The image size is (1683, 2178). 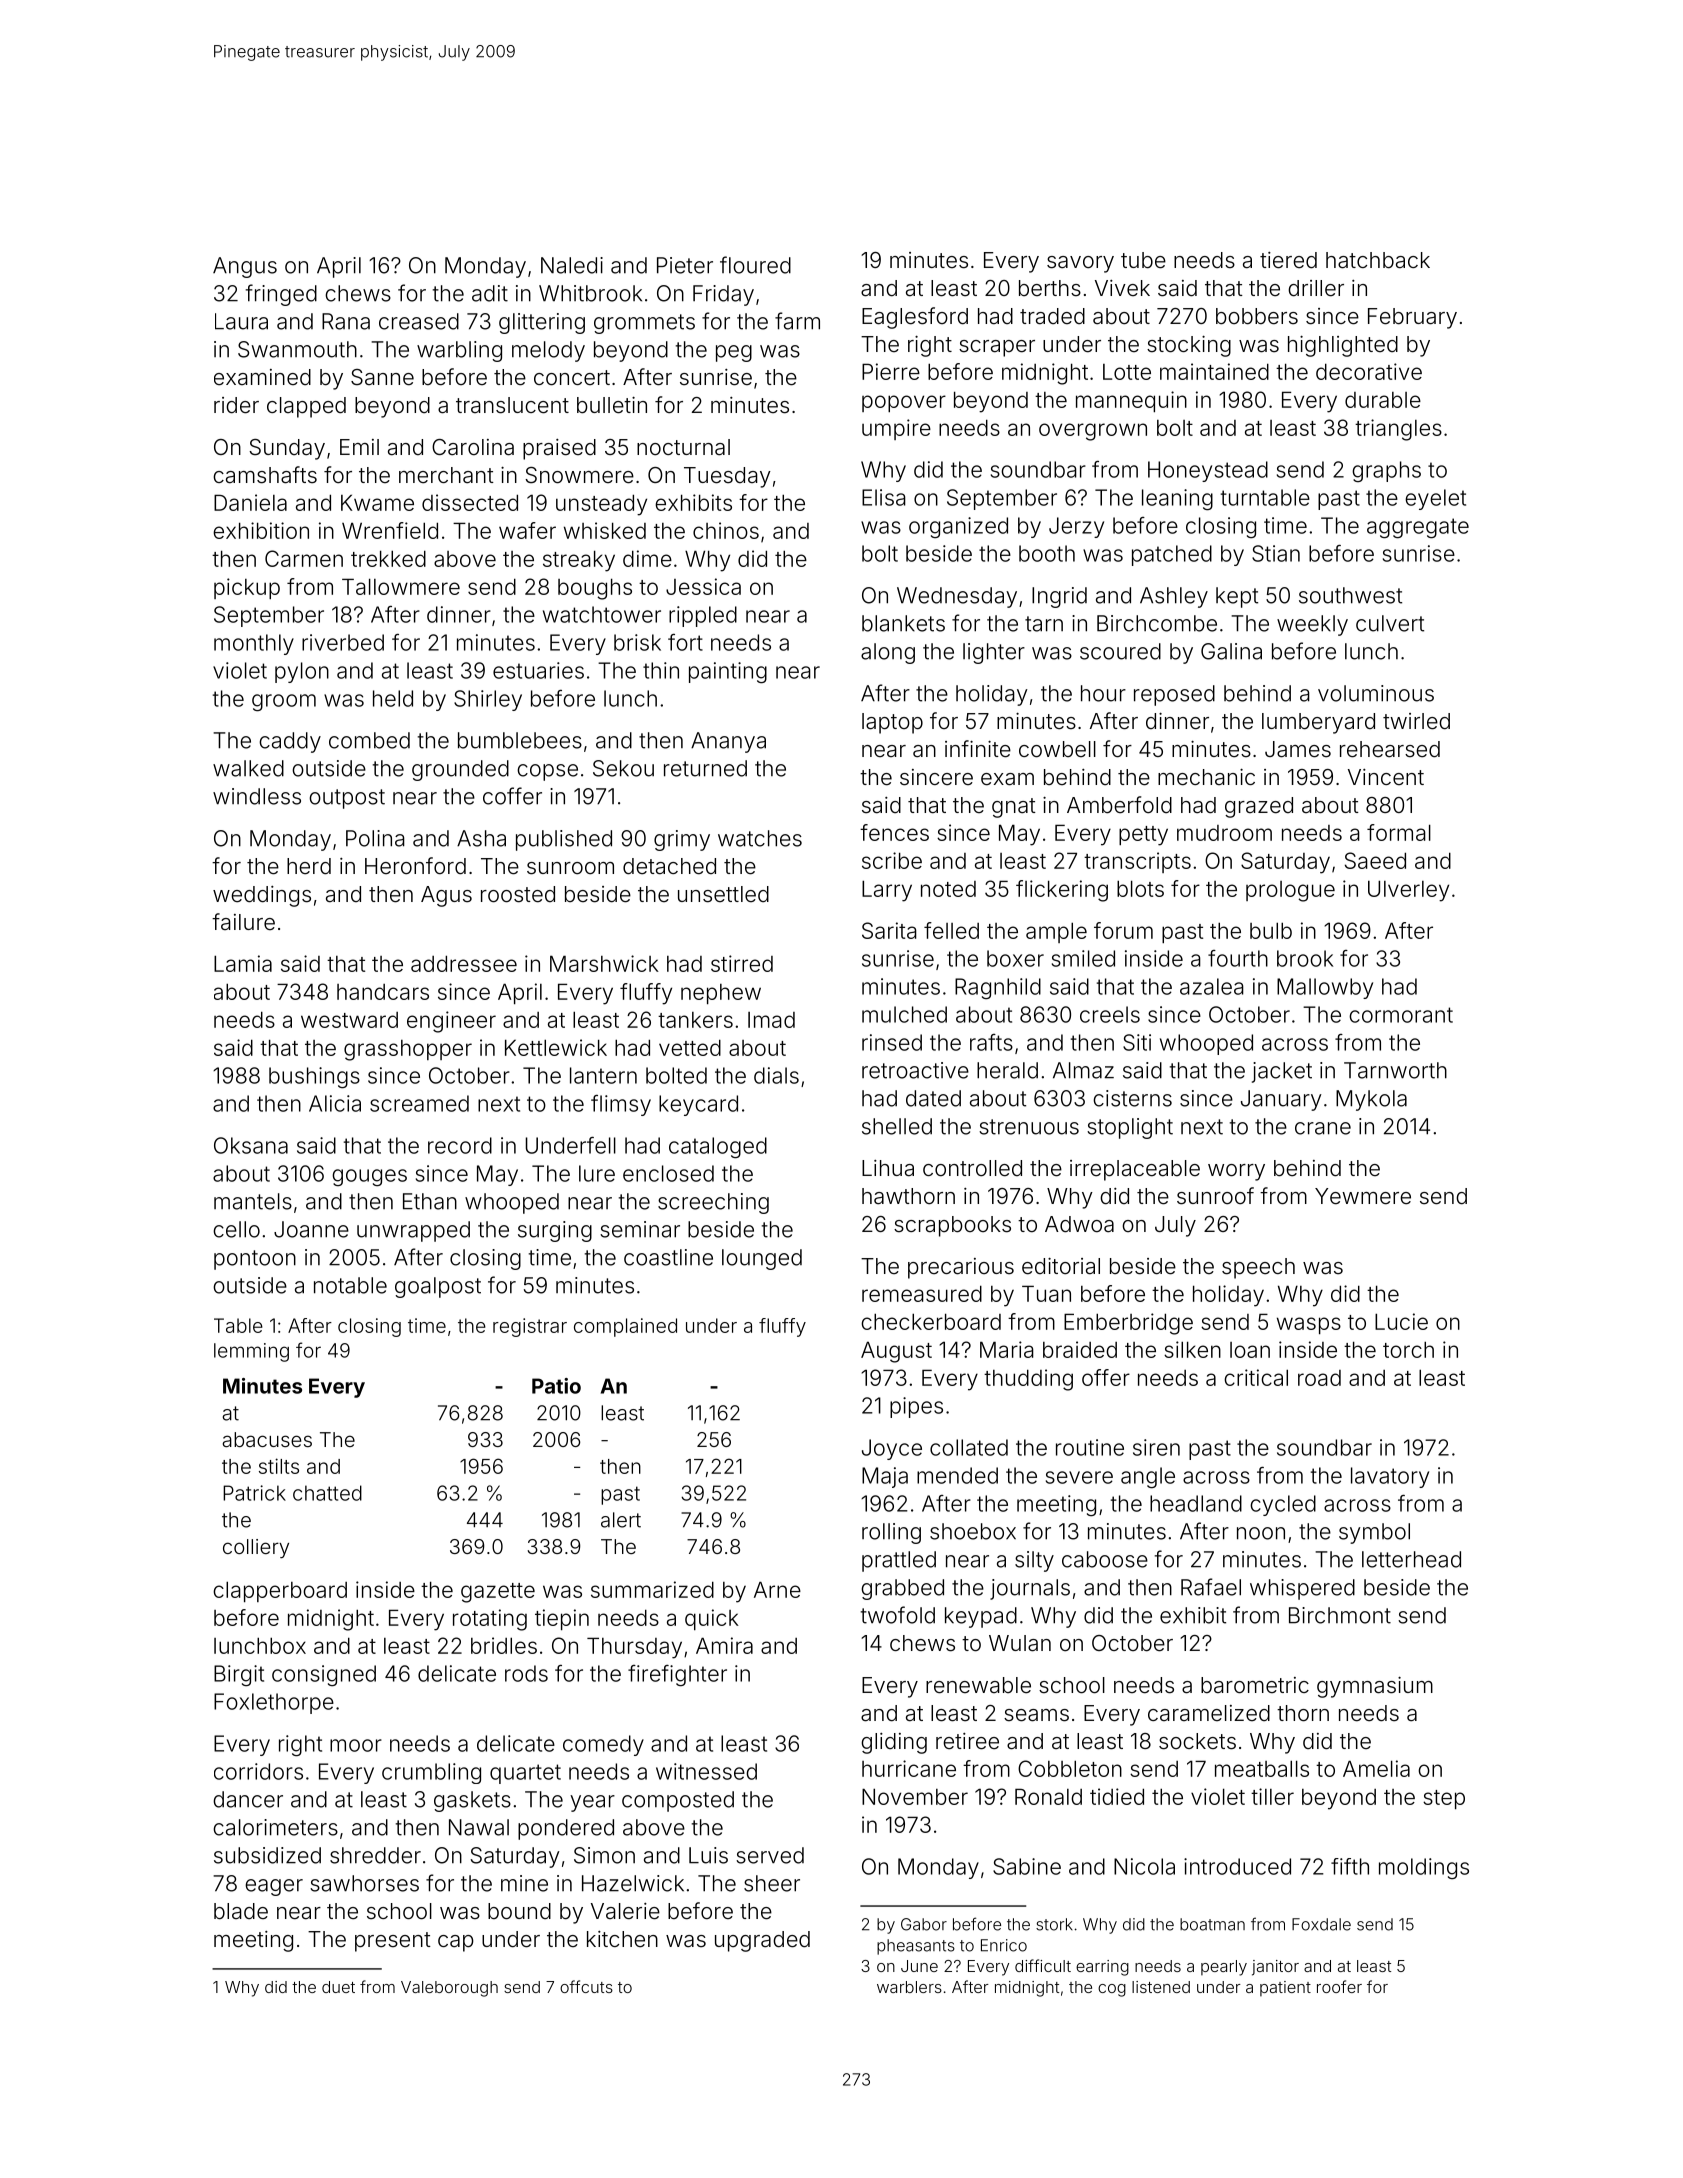 I want to click on dancer, so click(x=248, y=1799).
